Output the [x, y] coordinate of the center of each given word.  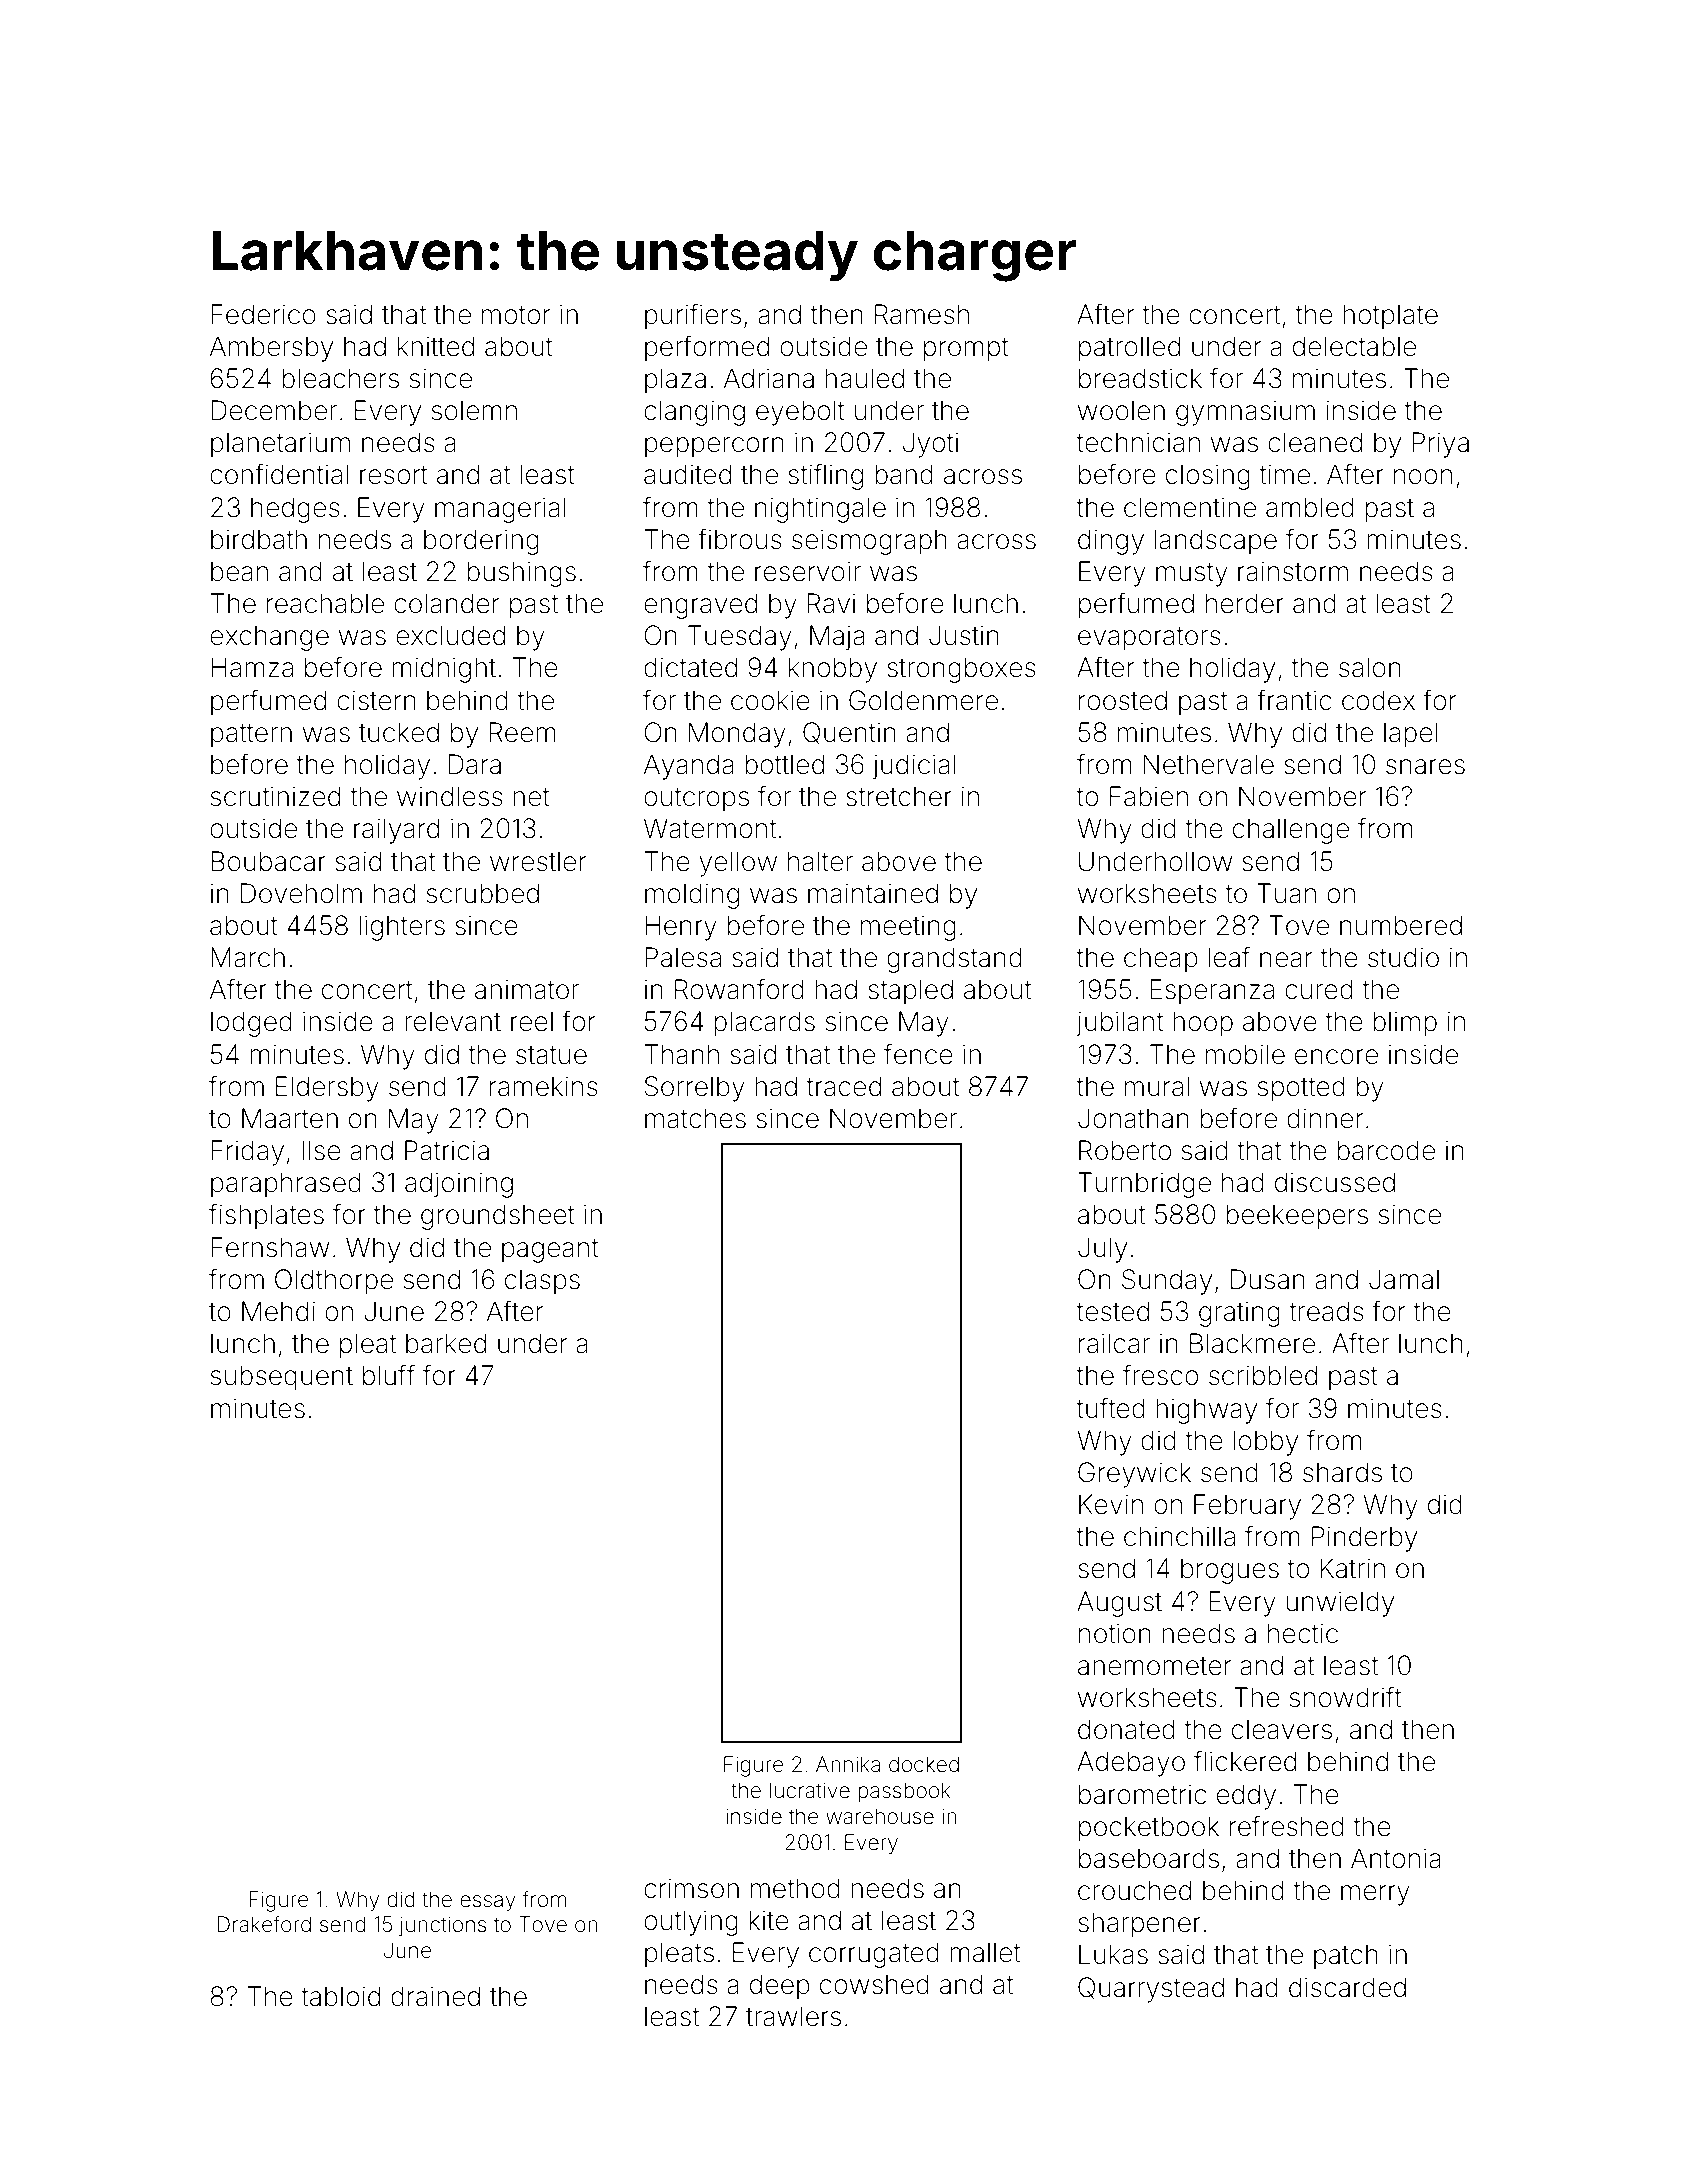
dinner [1325, 1118]
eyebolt [800, 413]
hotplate [1390, 317]
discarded [1347, 1987]
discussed [1335, 1182]
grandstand [954, 960]
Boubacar [268, 861]
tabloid [340, 1996]
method [795, 1888]
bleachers [340, 378]
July [1102, 1250]
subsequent [282, 1378]
